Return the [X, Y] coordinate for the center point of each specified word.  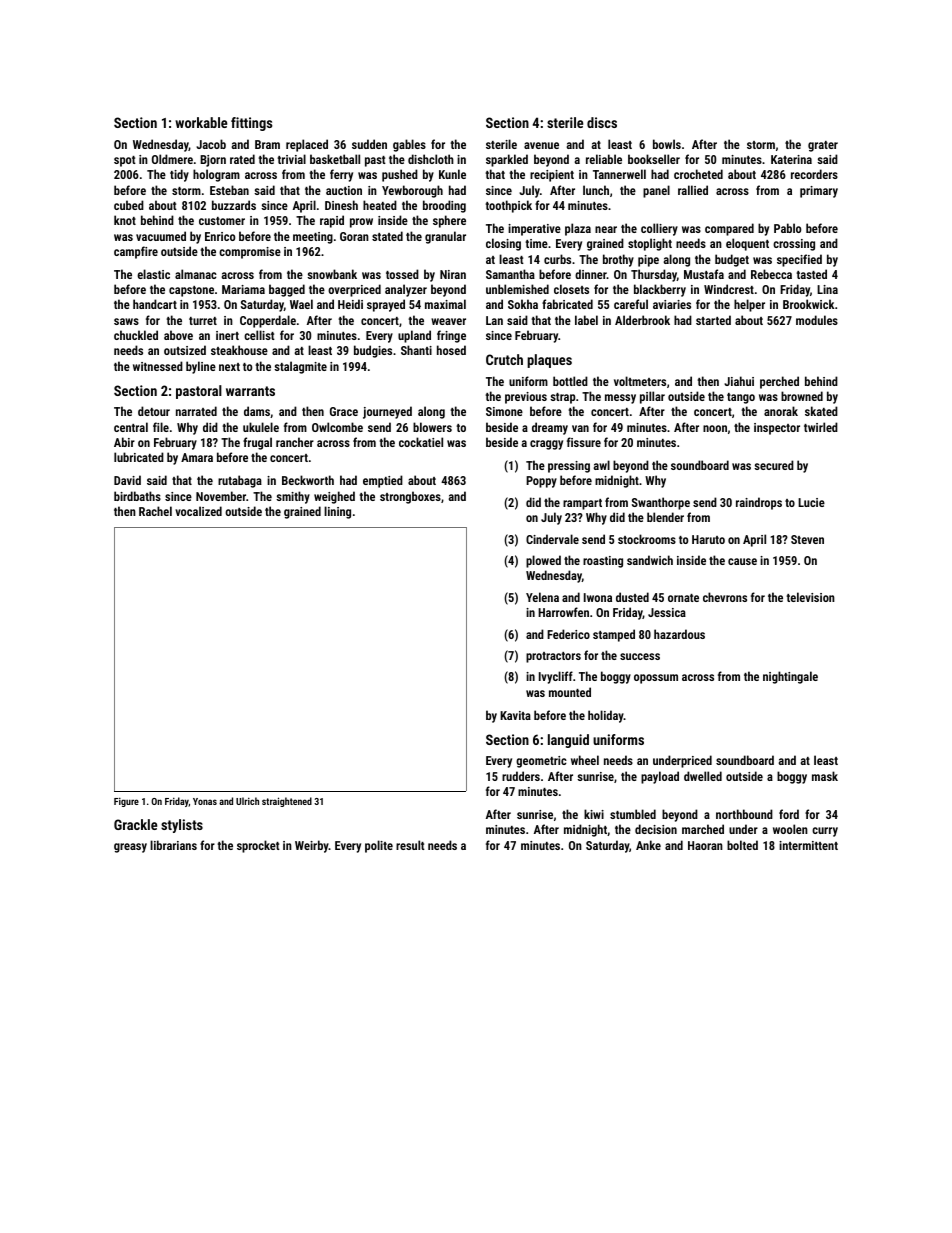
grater [823, 146]
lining [337, 512]
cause [742, 561]
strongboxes [410, 497]
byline [201, 367]
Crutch [504, 359]
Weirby [312, 846]
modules [817, 320]
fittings [251, 124]
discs [602, 122]
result [410, 845]
